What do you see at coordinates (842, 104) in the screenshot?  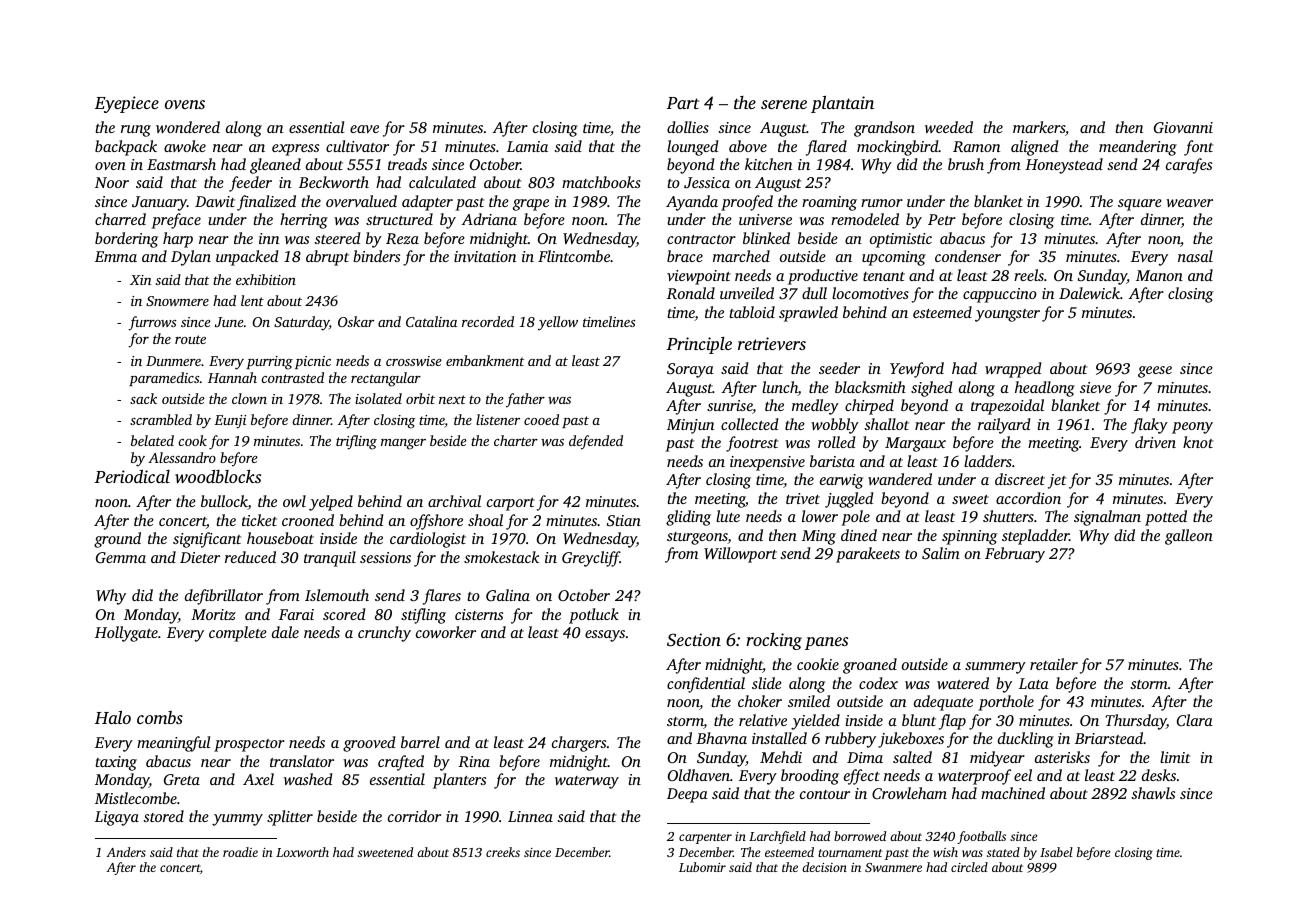 I see `plantain` at bounding box center [842, 104].
